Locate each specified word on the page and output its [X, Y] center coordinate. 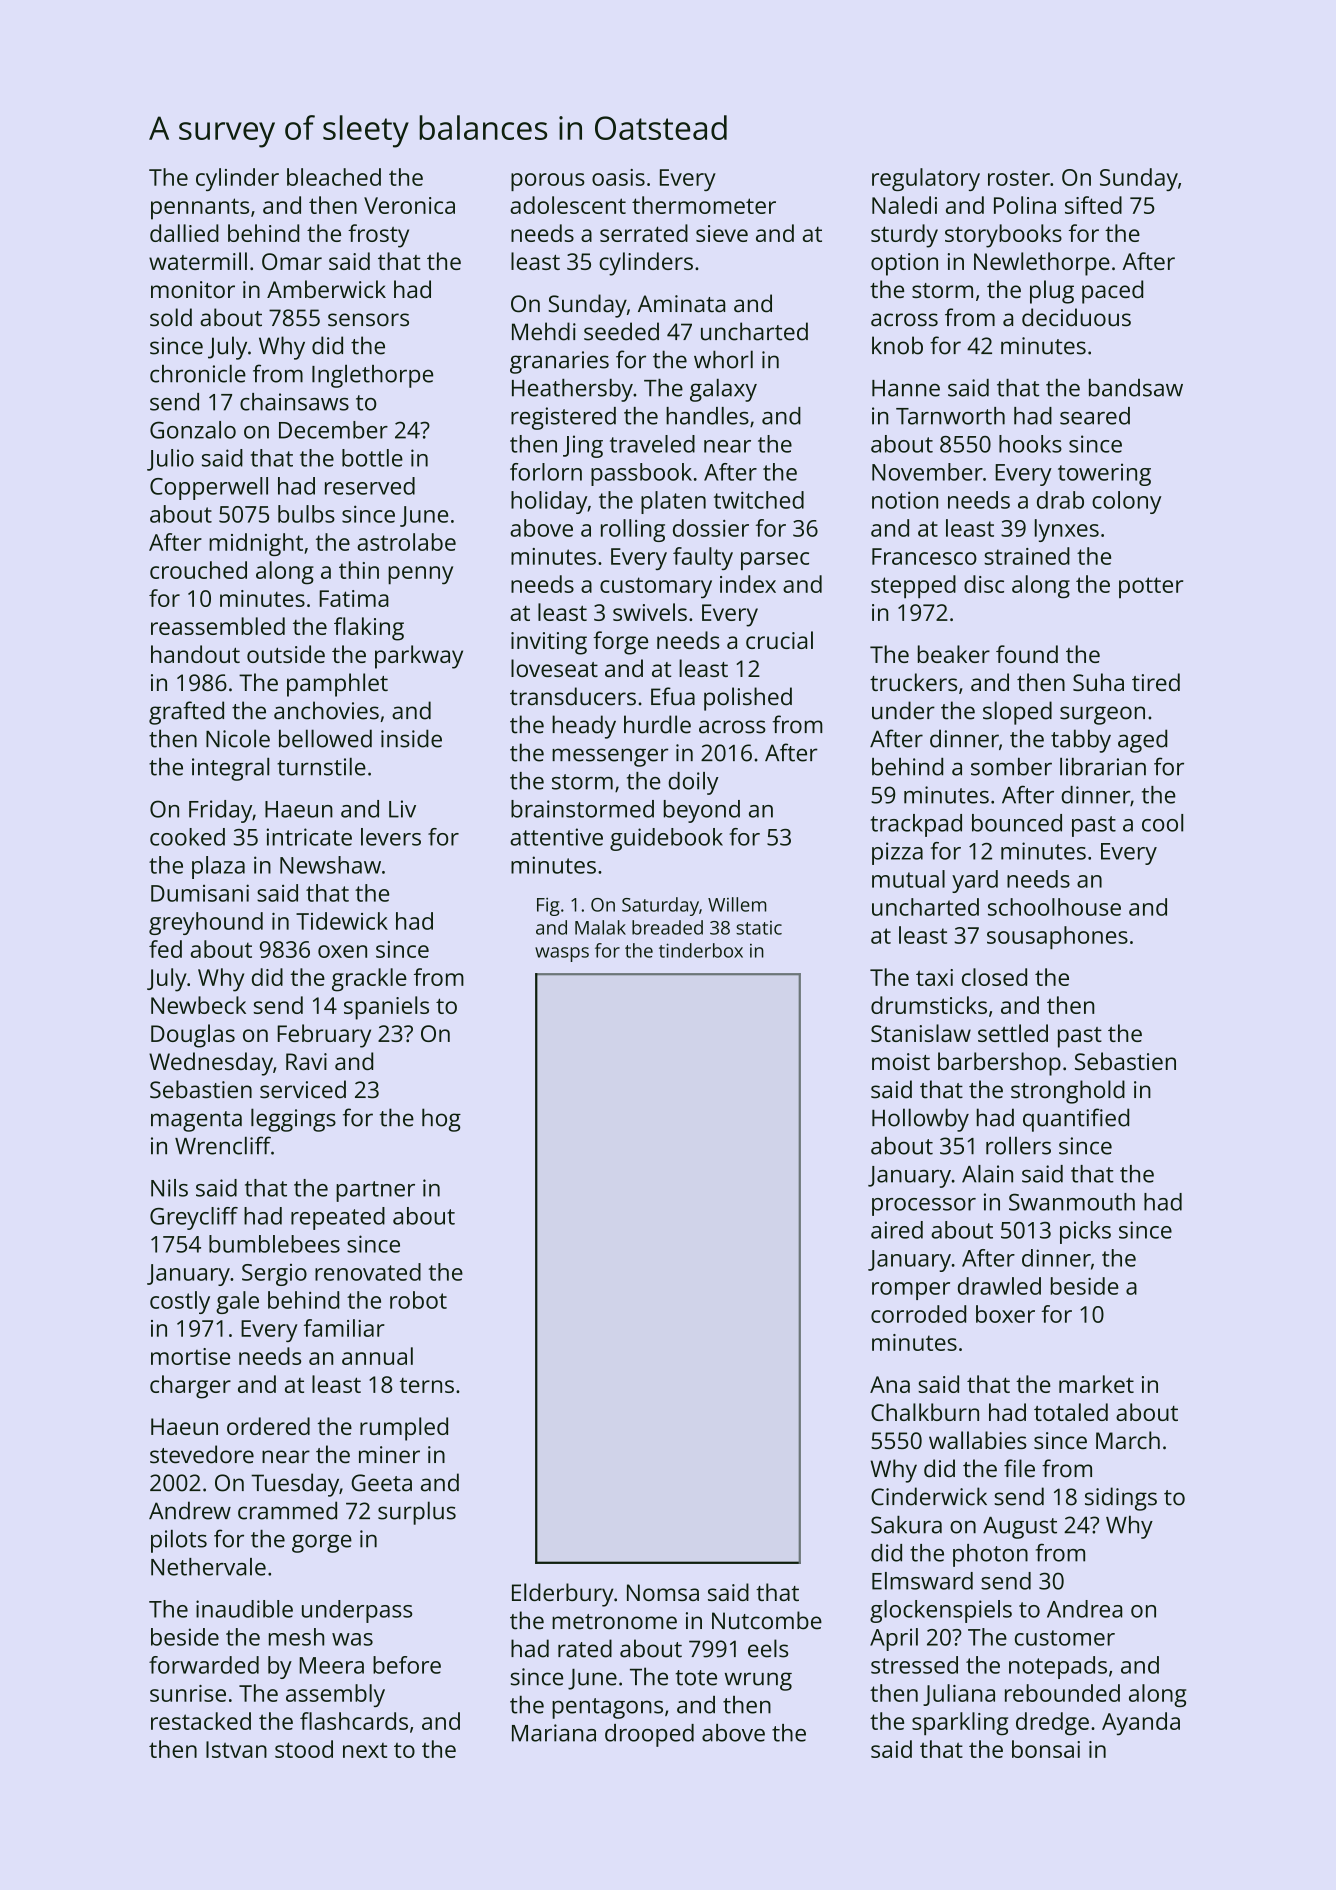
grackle [369, 980]
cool [1162, 823]
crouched [198, 570]
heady [584, 727]
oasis [618, 177]
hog [441, 1120]
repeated [338, 1218]
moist [901, 1061]
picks [1085, 1232]
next [365, 1750]
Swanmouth [1072, 1202]
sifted [1093, 205]
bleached [334, 177]
